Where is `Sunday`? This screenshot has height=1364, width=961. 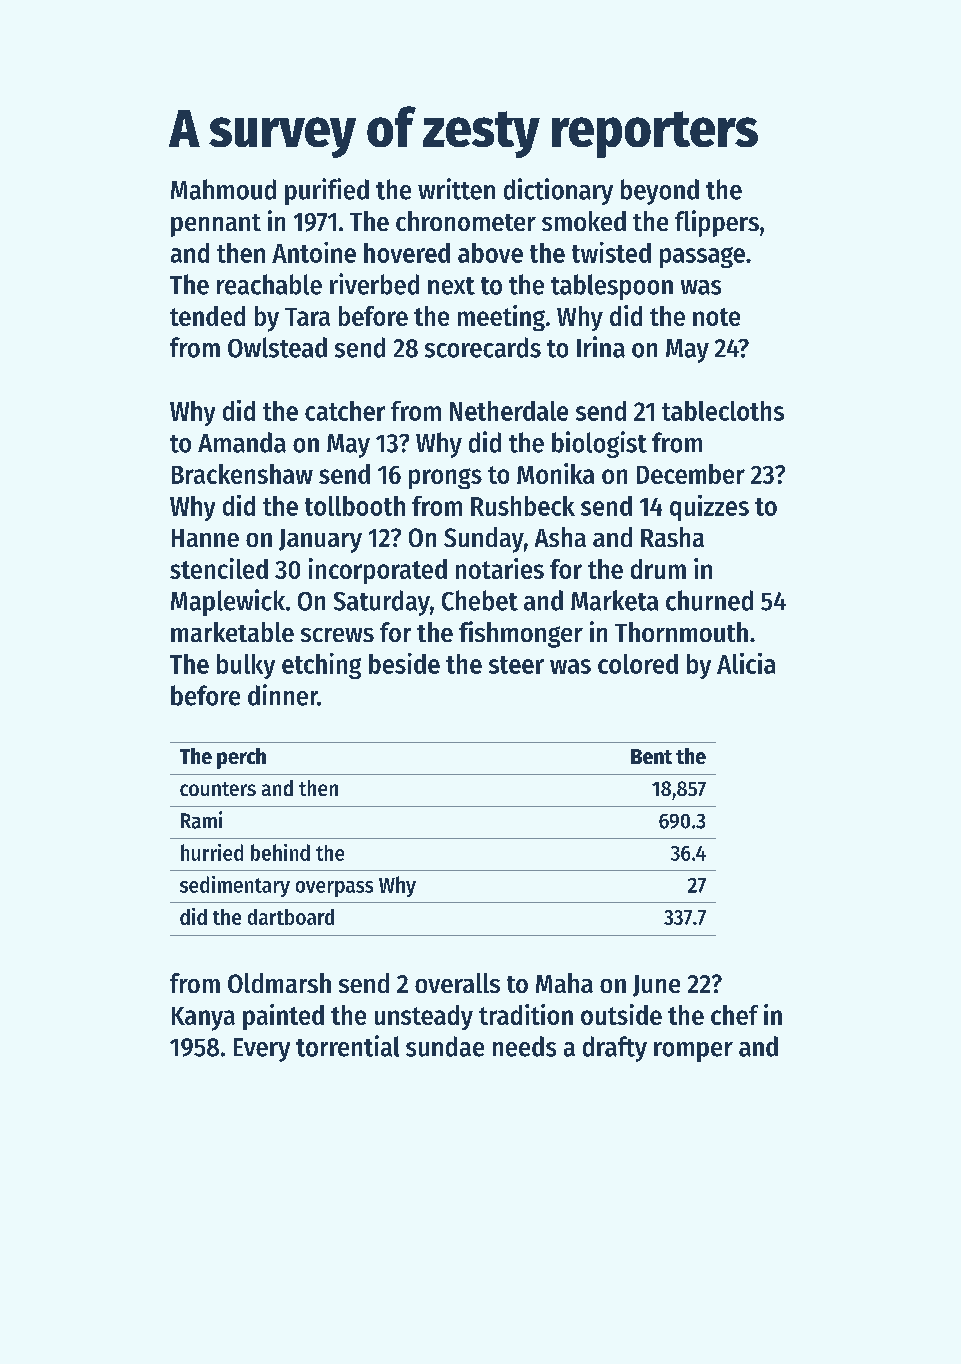 Sunday is located at coordinates (484, 540).
